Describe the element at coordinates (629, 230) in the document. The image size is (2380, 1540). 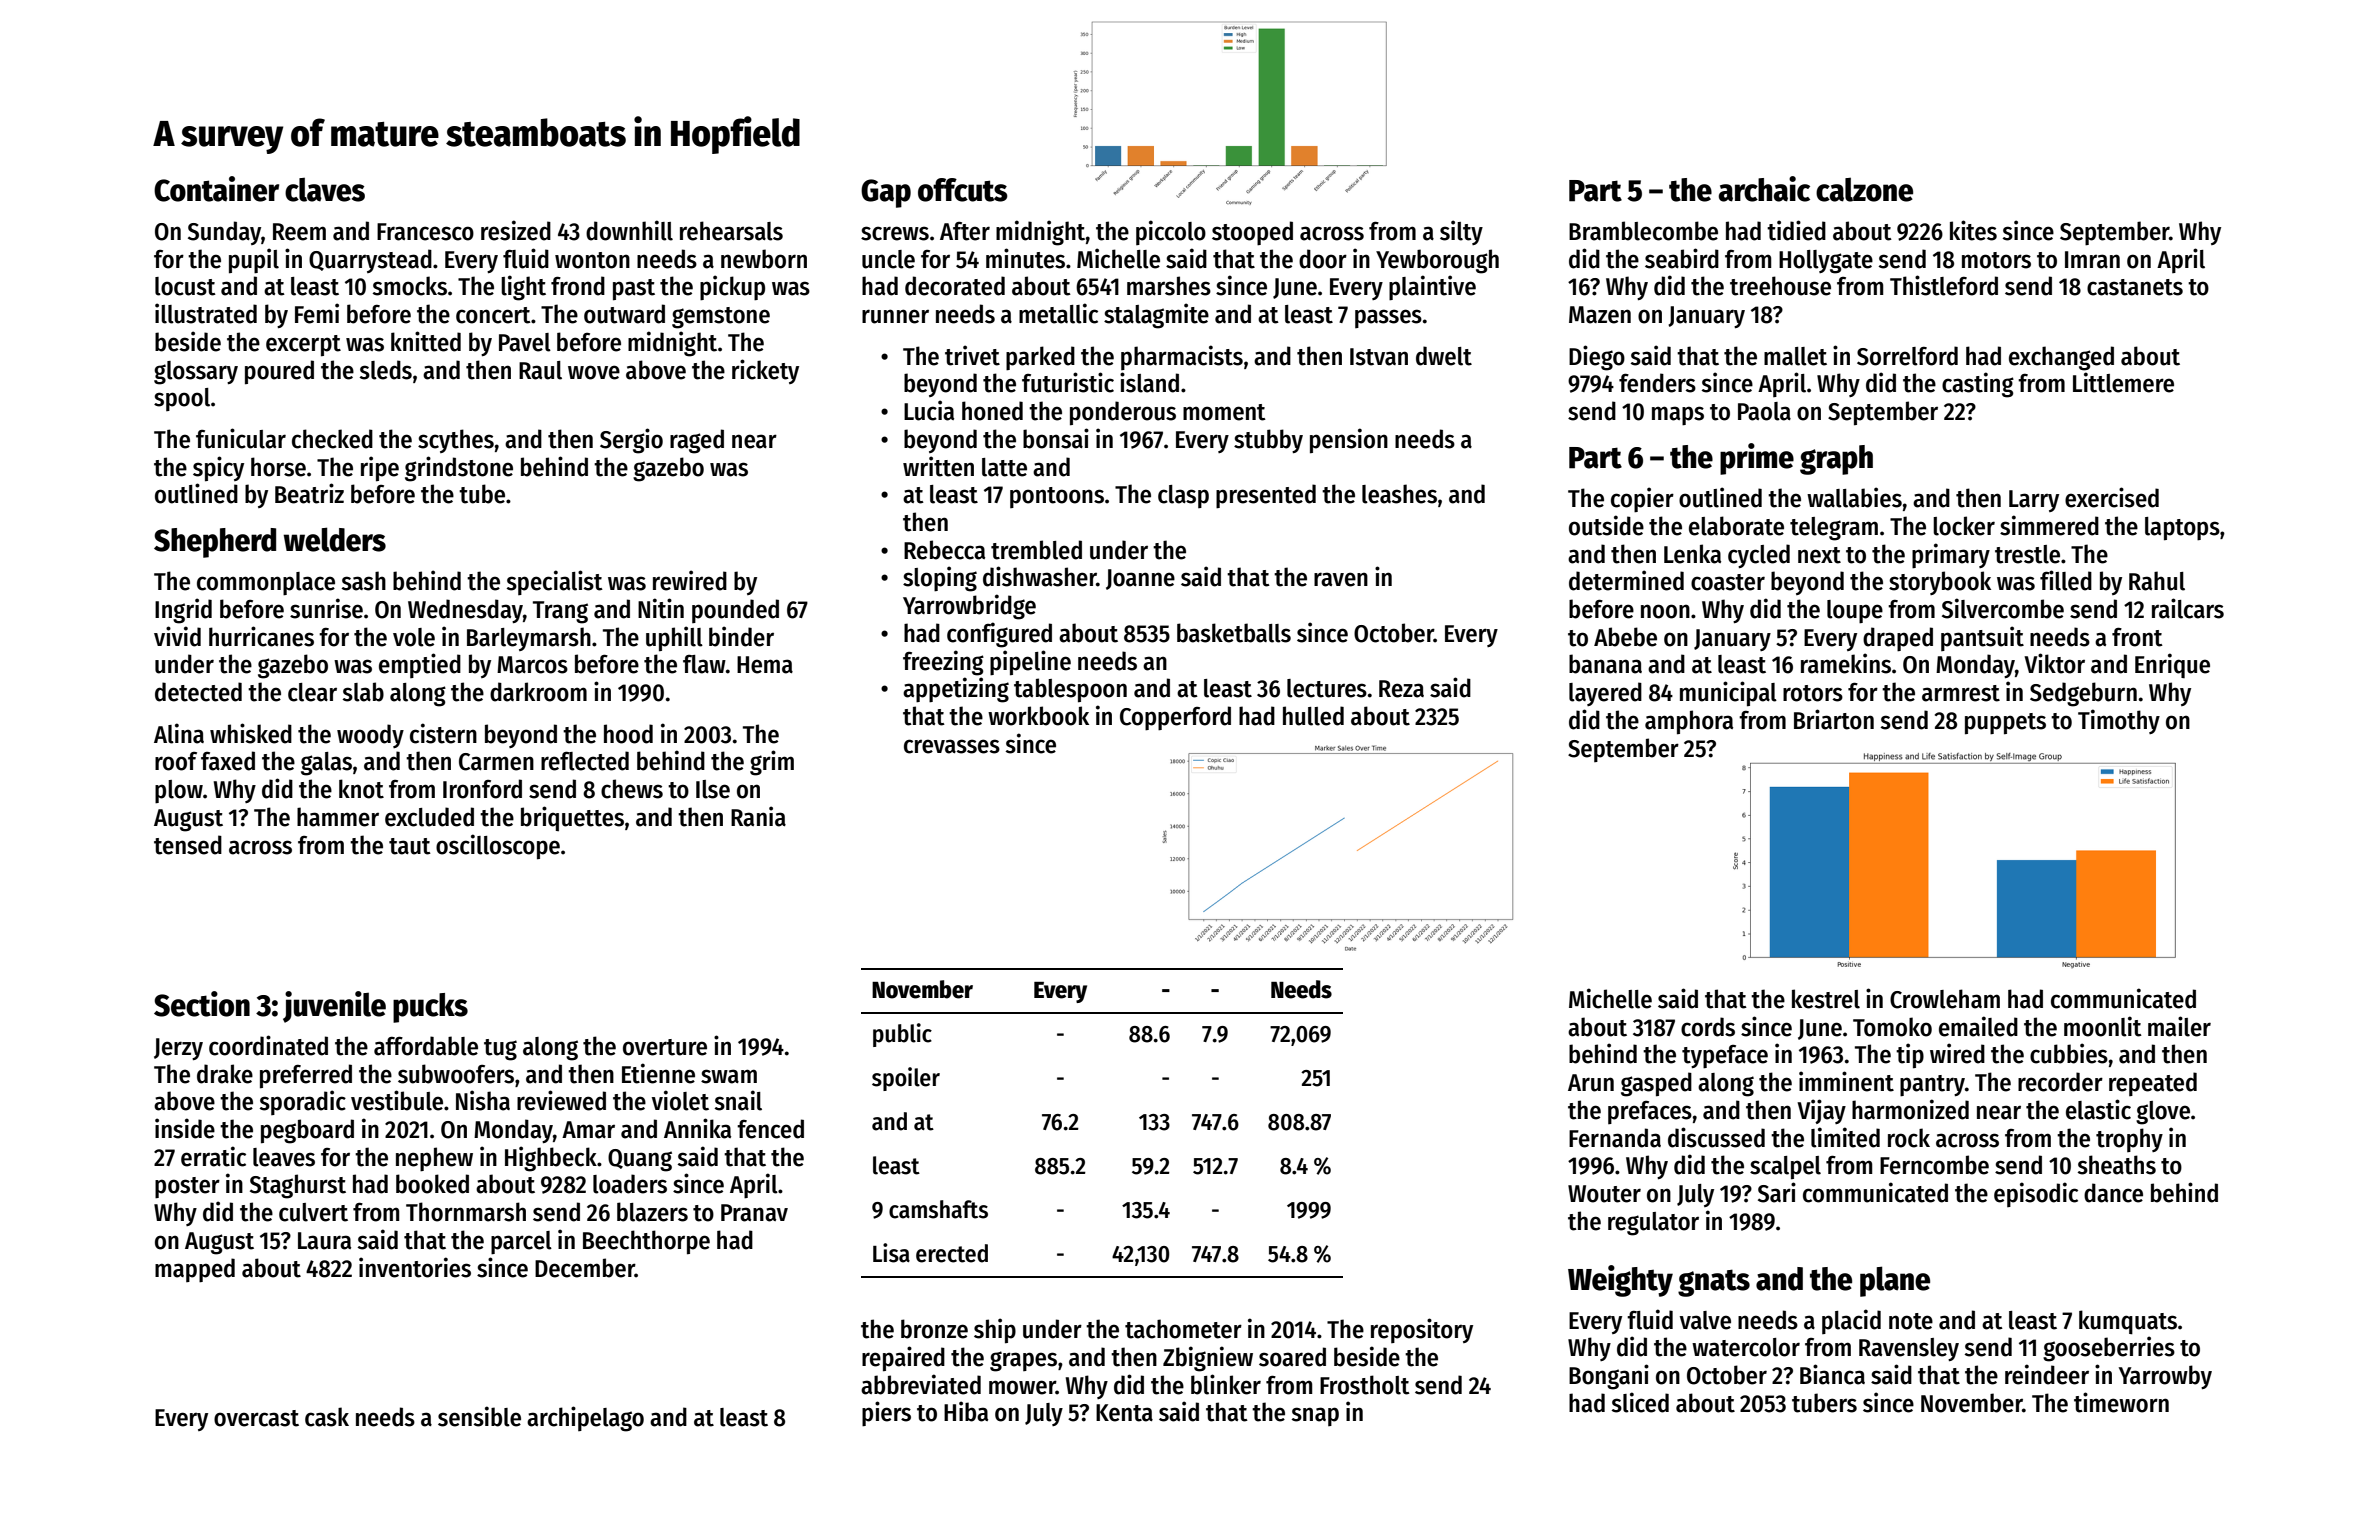
I see `downhill` at that location.
